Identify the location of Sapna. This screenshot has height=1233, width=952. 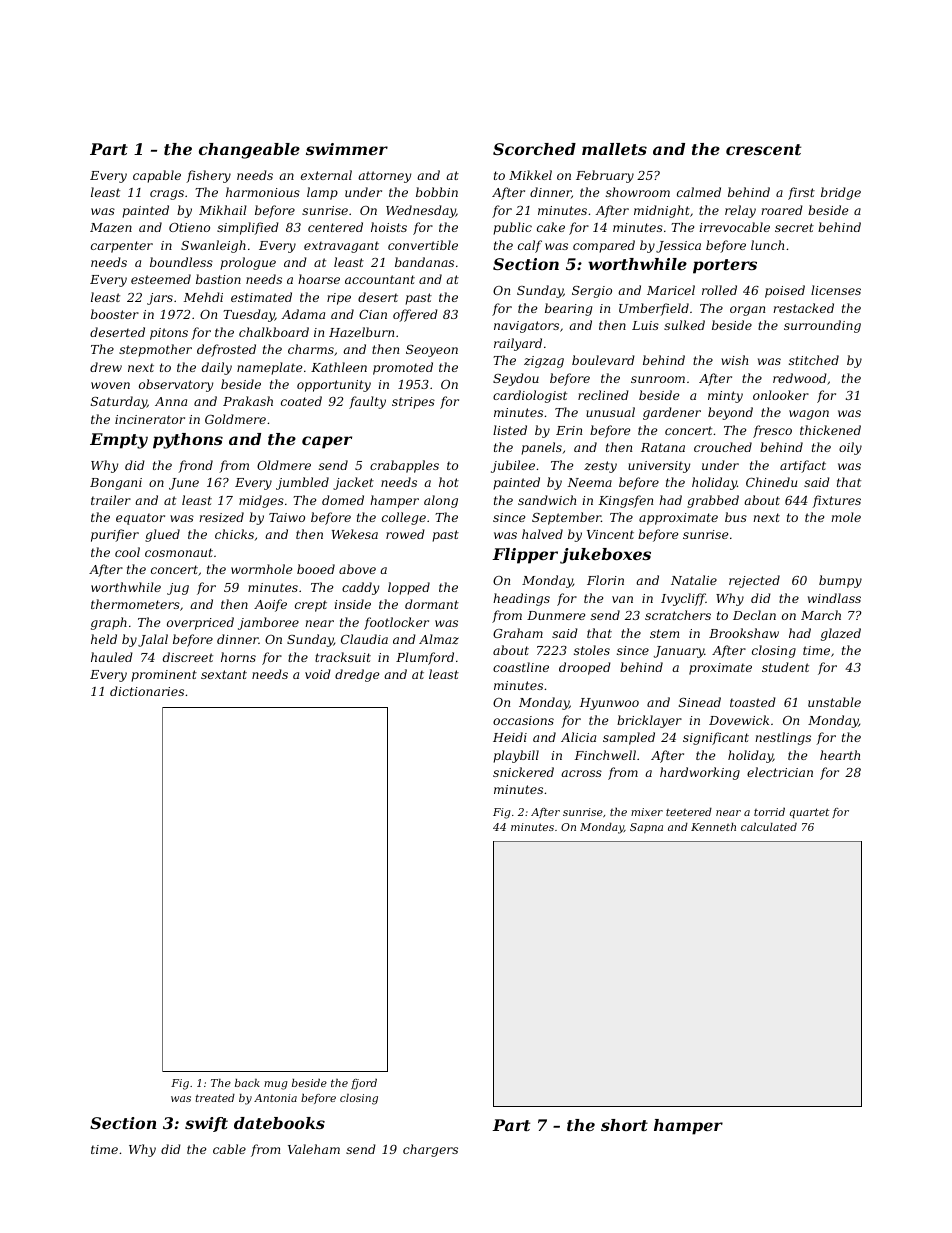
(646, 828).
